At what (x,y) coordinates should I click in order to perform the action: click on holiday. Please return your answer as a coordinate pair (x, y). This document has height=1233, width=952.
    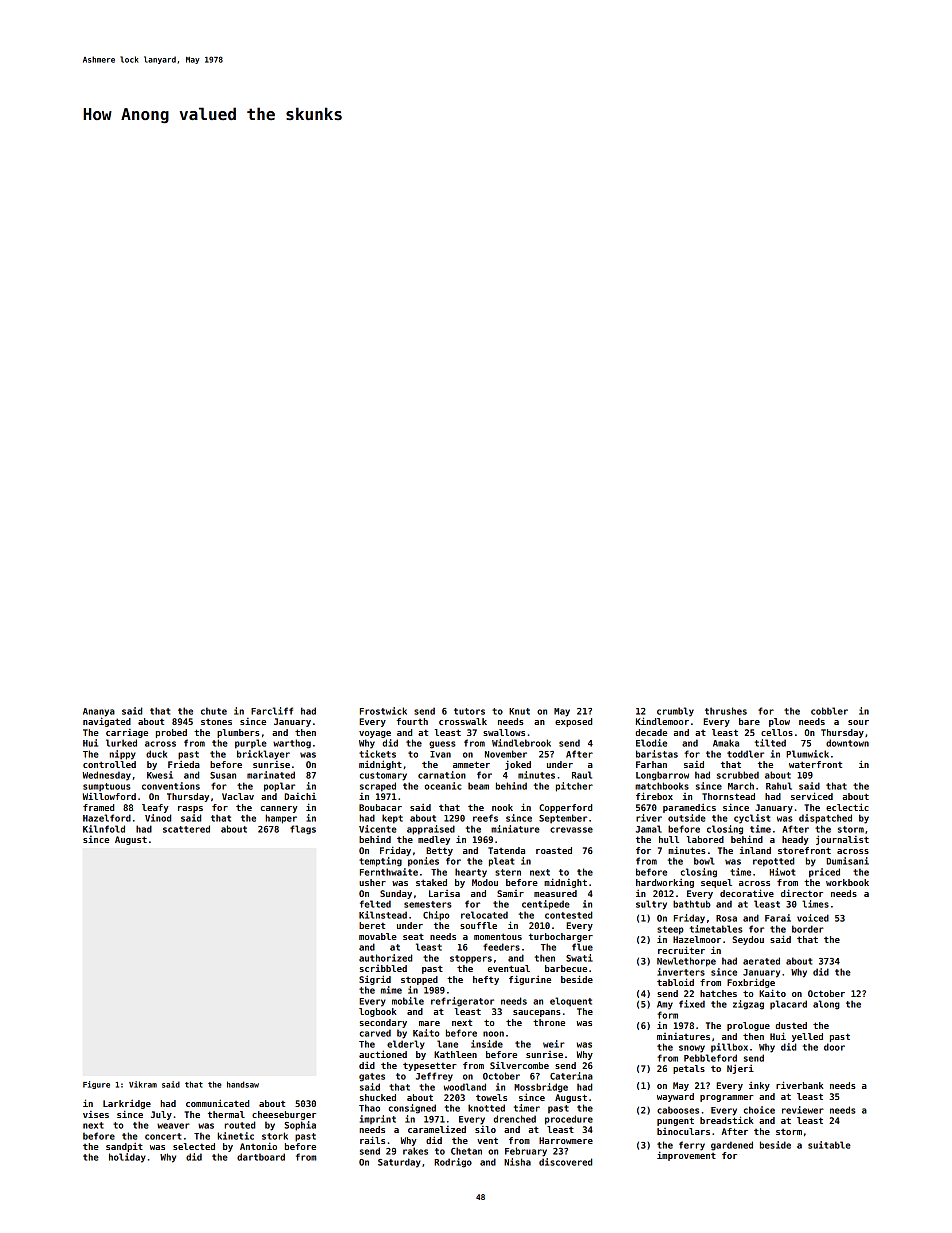
    Looking at the image, I should click on (127, 1158).
